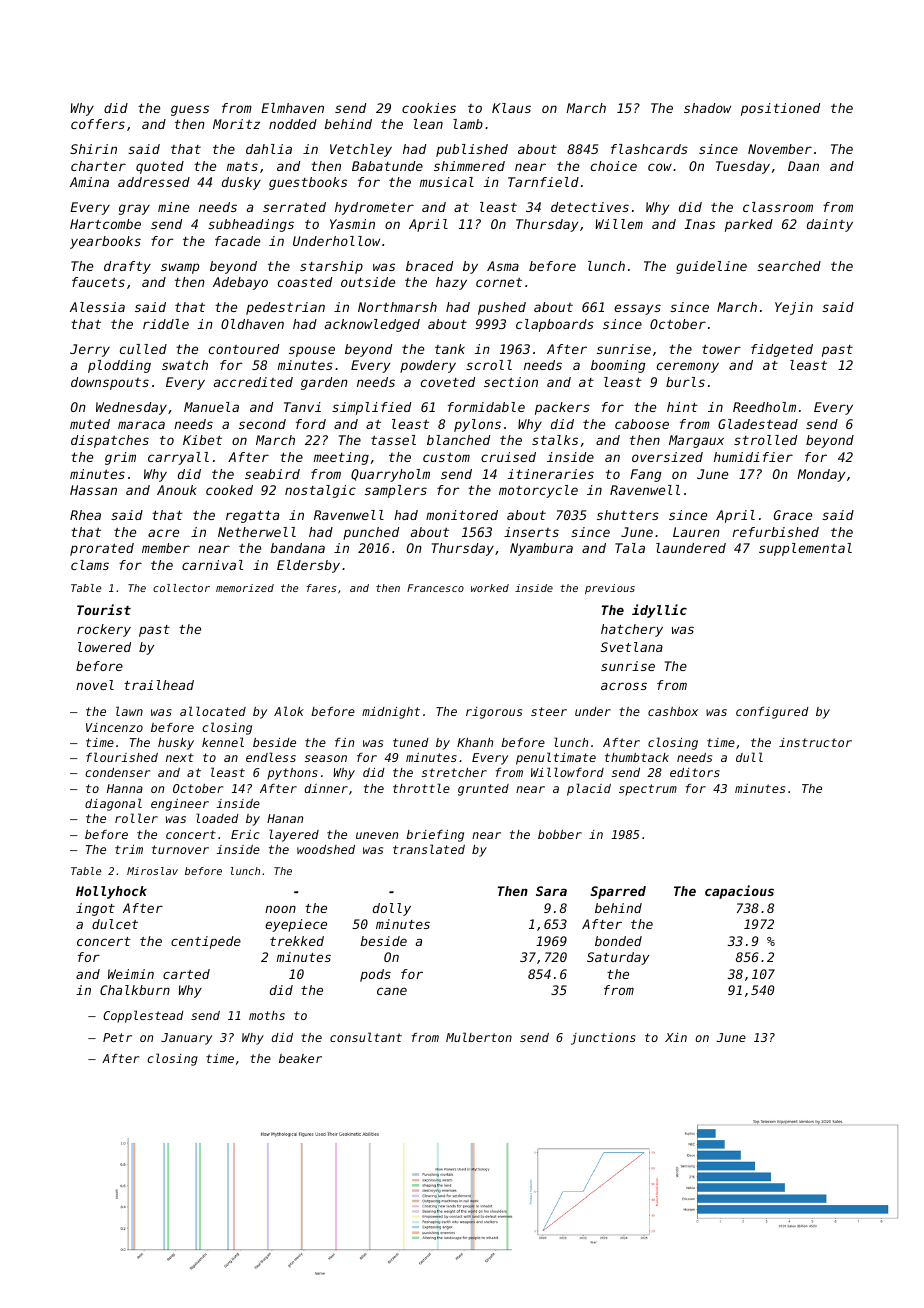  What do you see at coordinates (240, 283) in the image?
I see `Adebayo` at bounding box center [240, 283].
